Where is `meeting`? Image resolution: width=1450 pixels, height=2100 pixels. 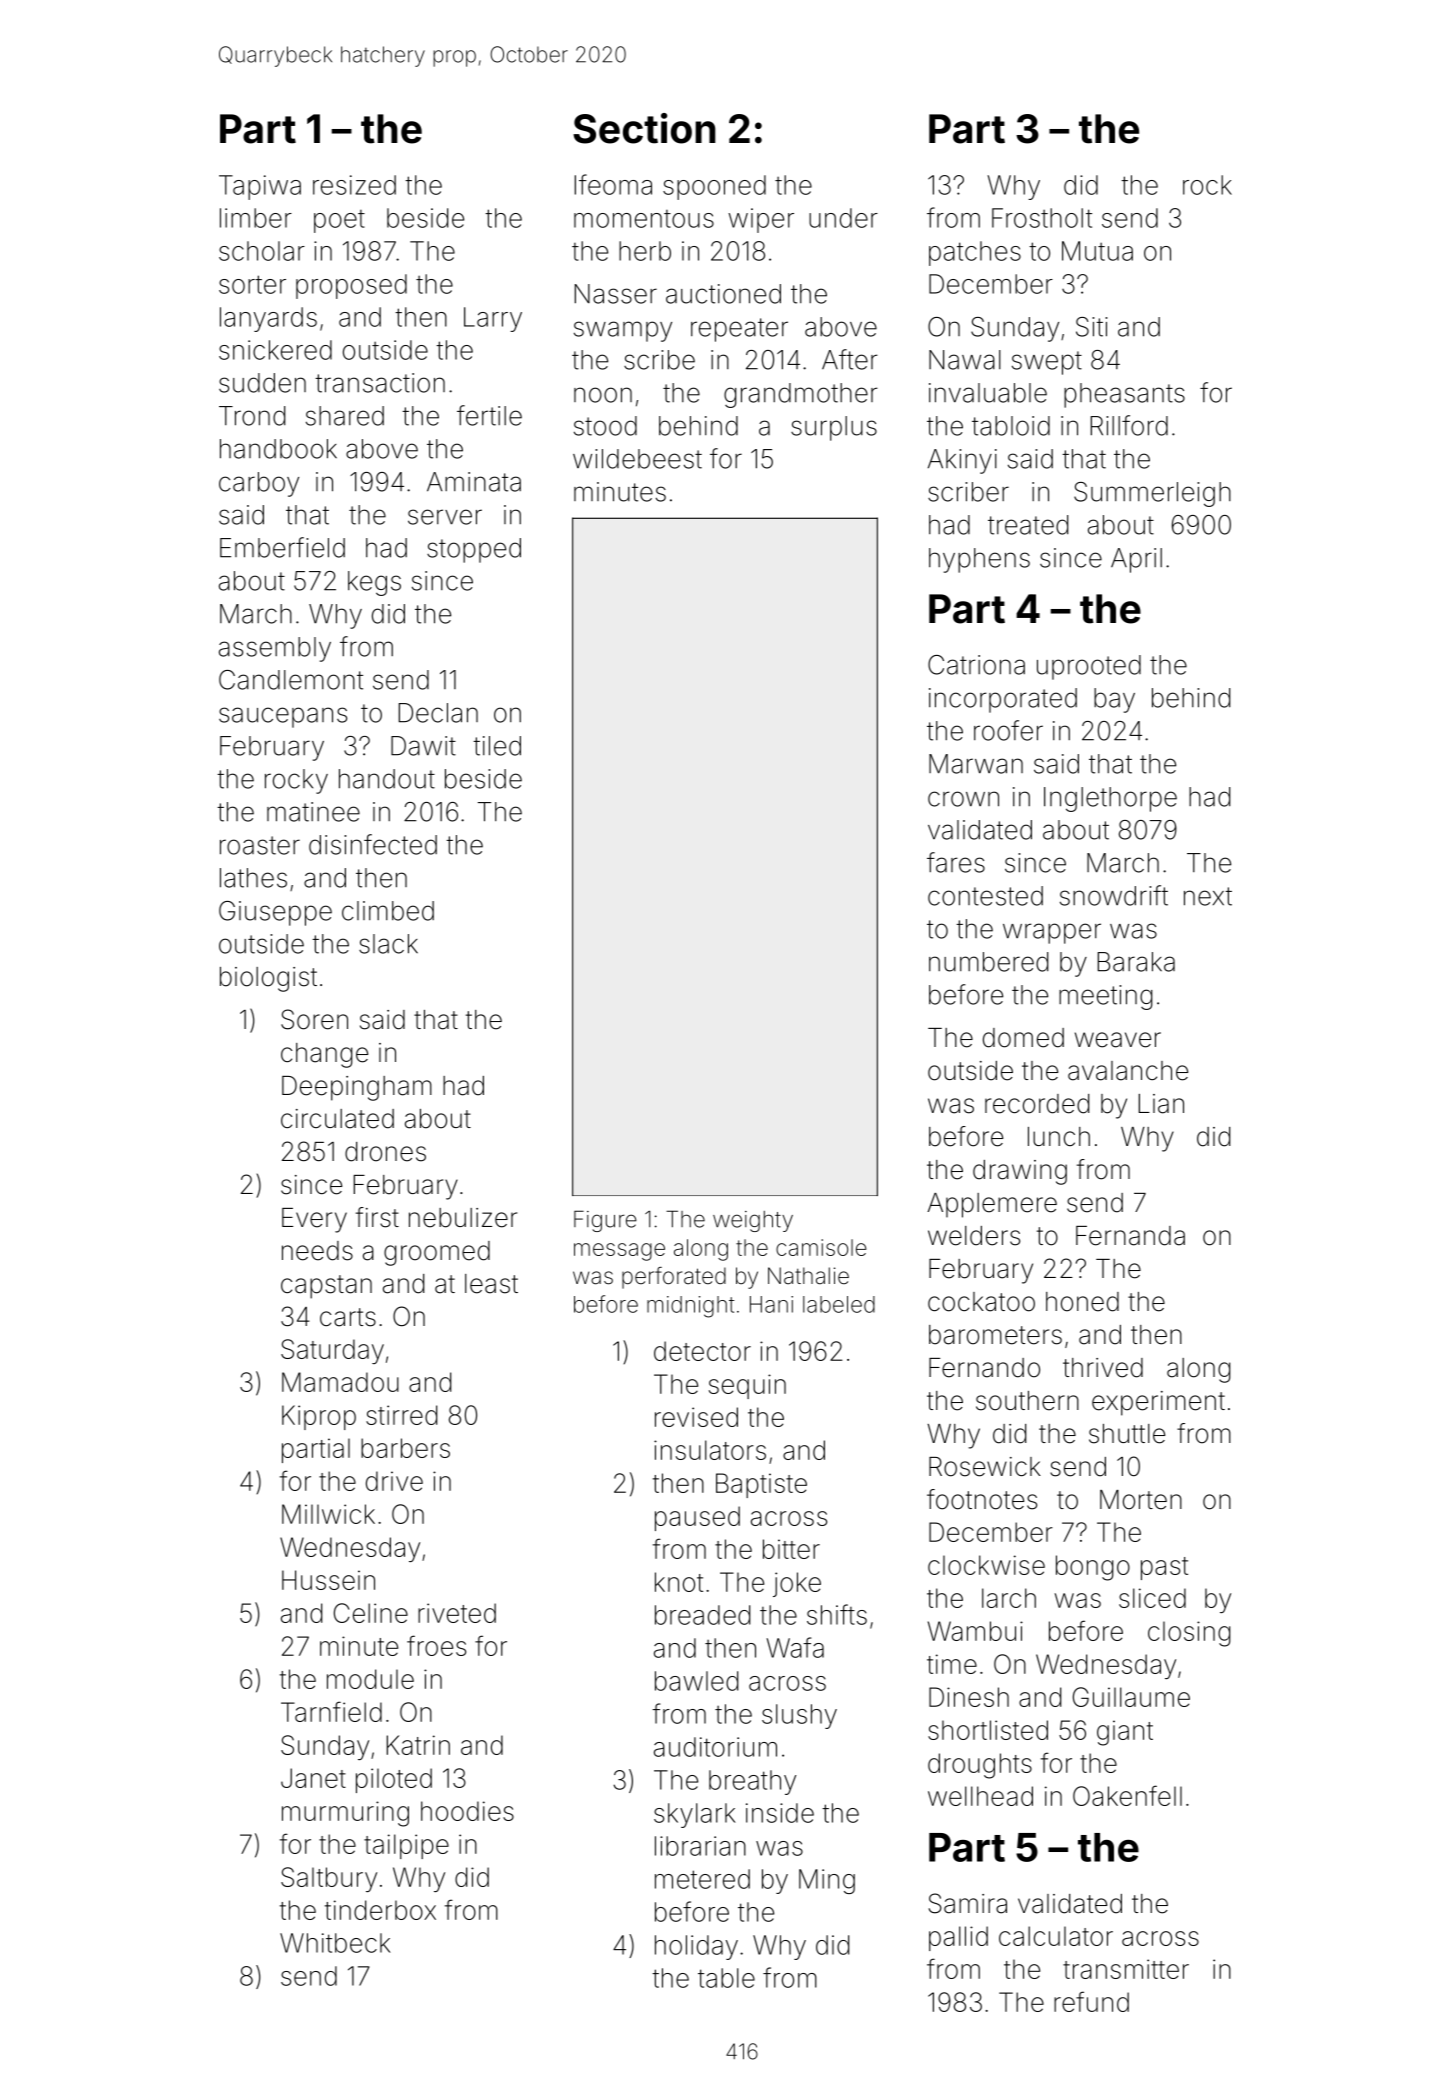 meeting is located at coordinates (1105, 997).
